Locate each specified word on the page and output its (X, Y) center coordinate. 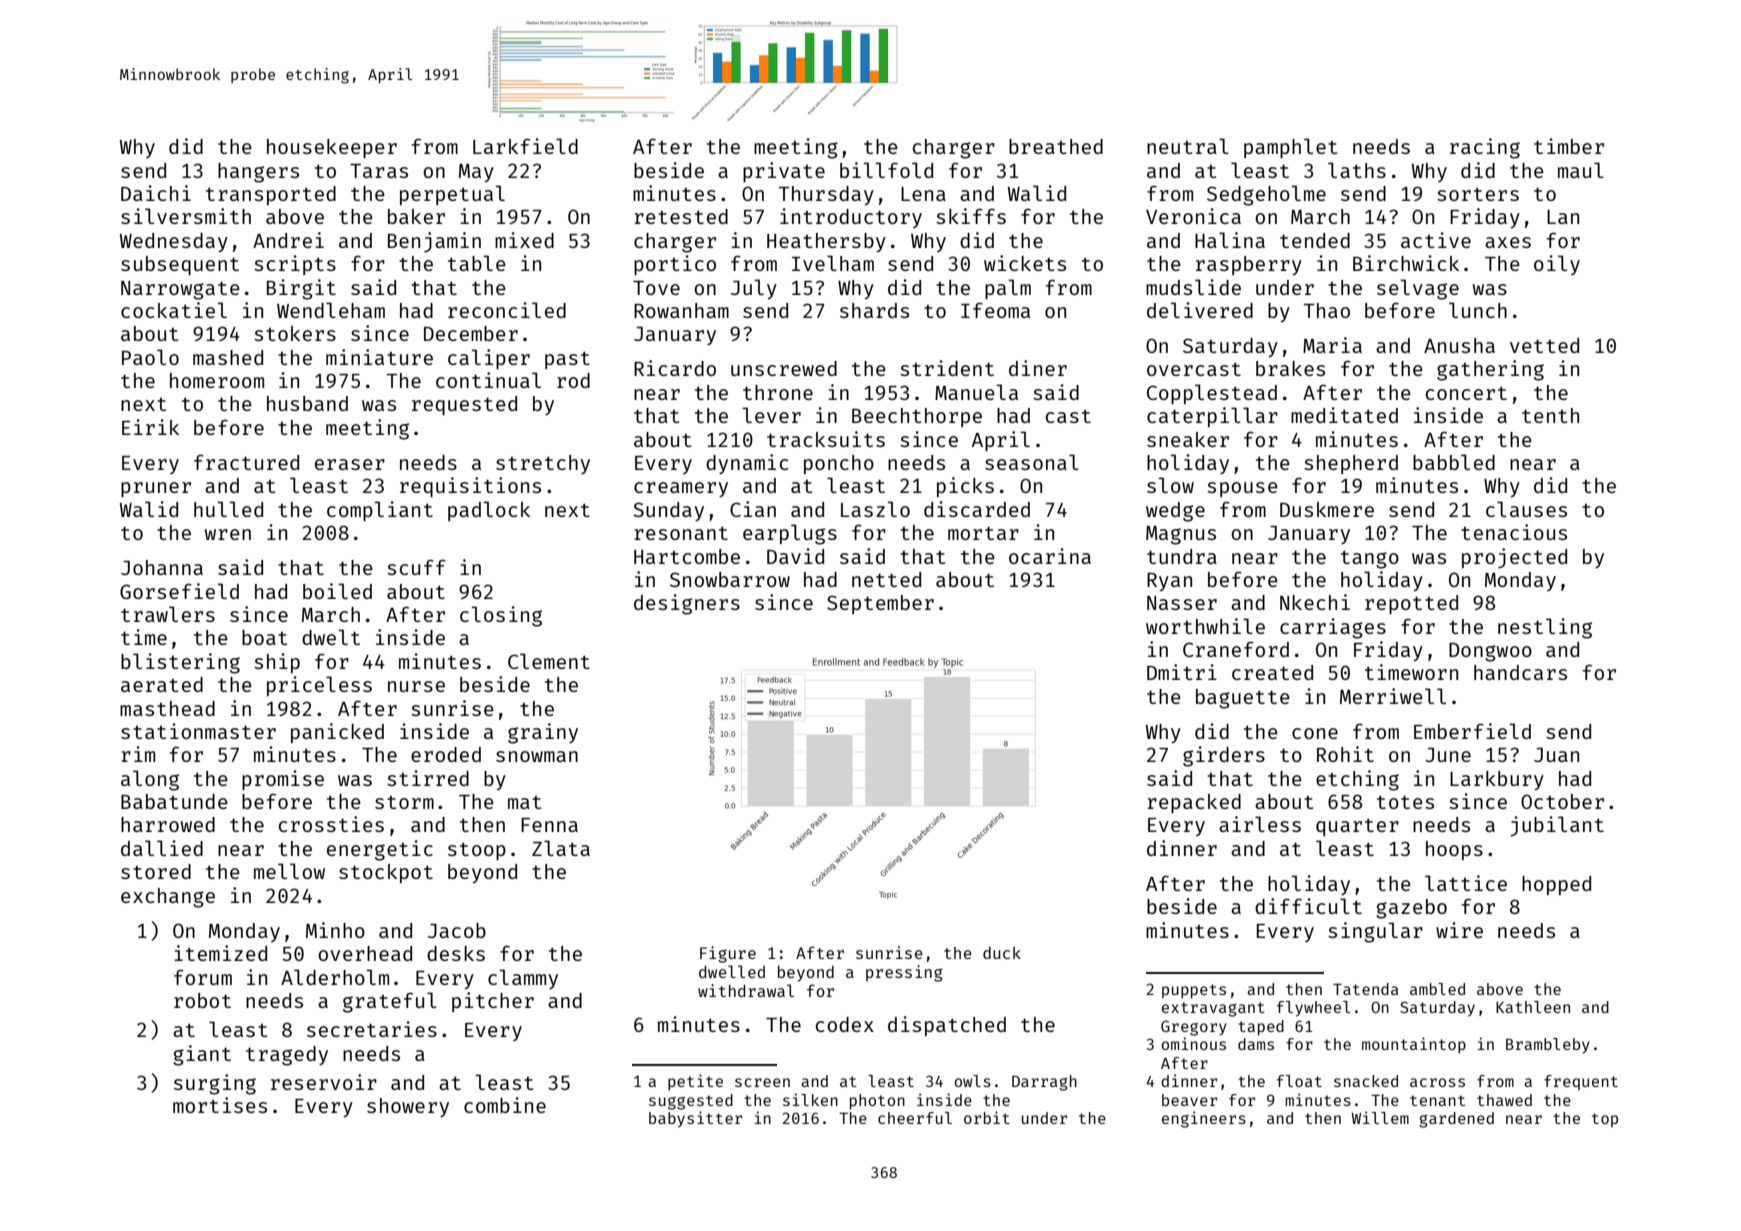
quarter (1357, 827)
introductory (851, 218)
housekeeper (332, 148)
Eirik (150, 427)
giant (202, 1055)
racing (1485, 148)
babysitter (695, 1119)
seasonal (1032, 462)
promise (283, 780)
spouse (1242, 489)
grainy (543, 733)
